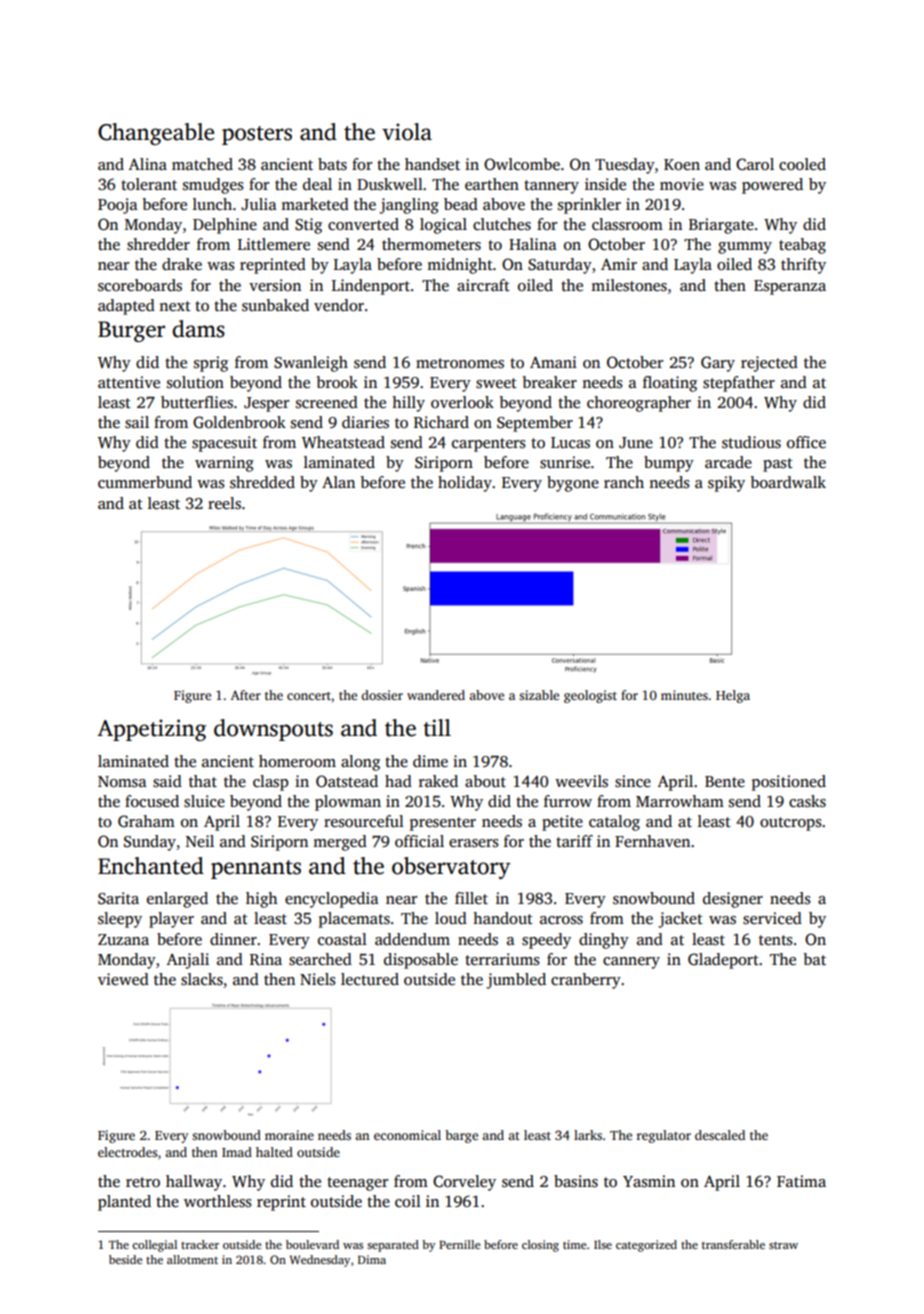 Image resolution: width=924 pixels, height=1314 pixels. I want to click on outcrops, so click(791, 824).
